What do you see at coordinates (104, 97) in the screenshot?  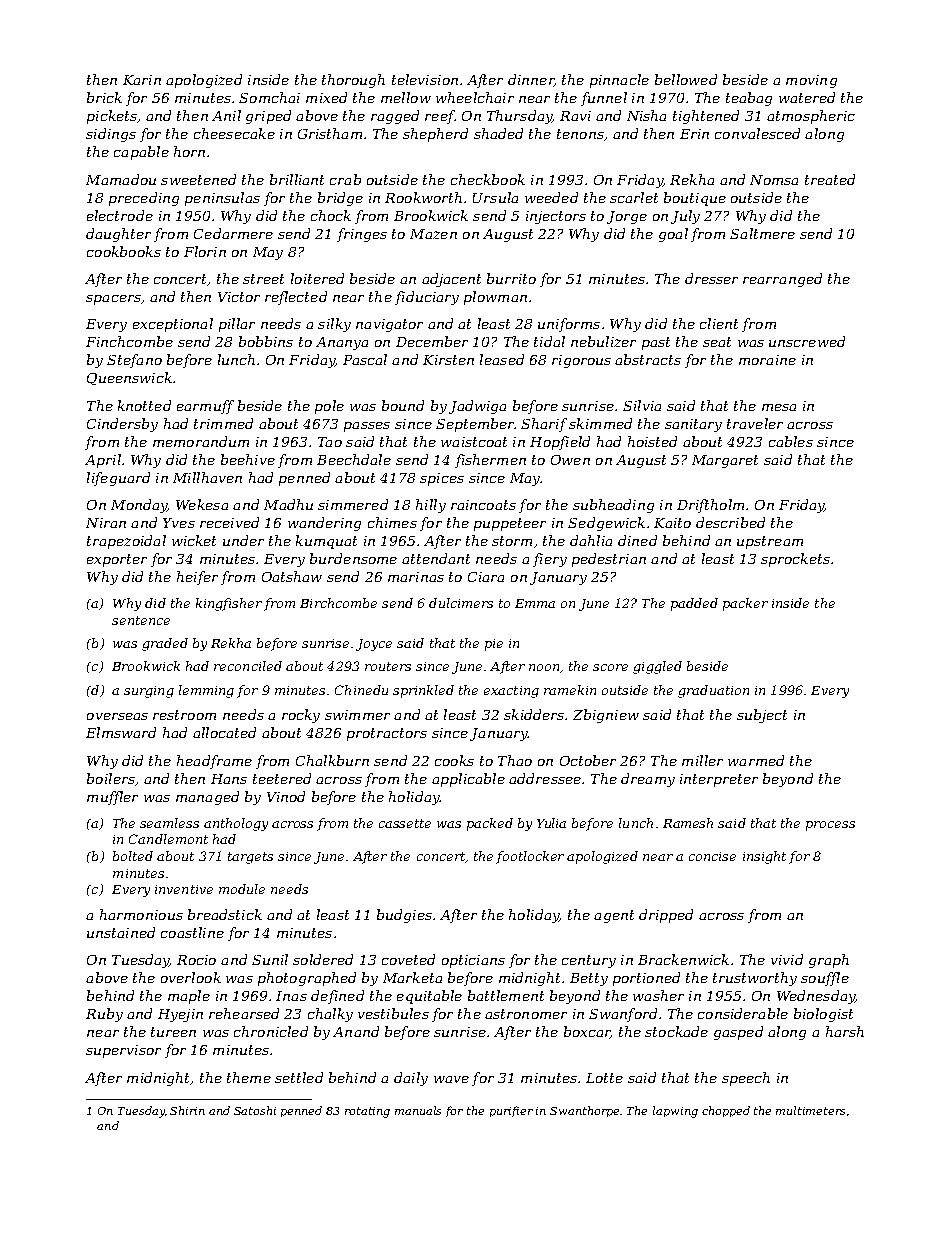 I see `brick` at bounding box center [104, 97].
